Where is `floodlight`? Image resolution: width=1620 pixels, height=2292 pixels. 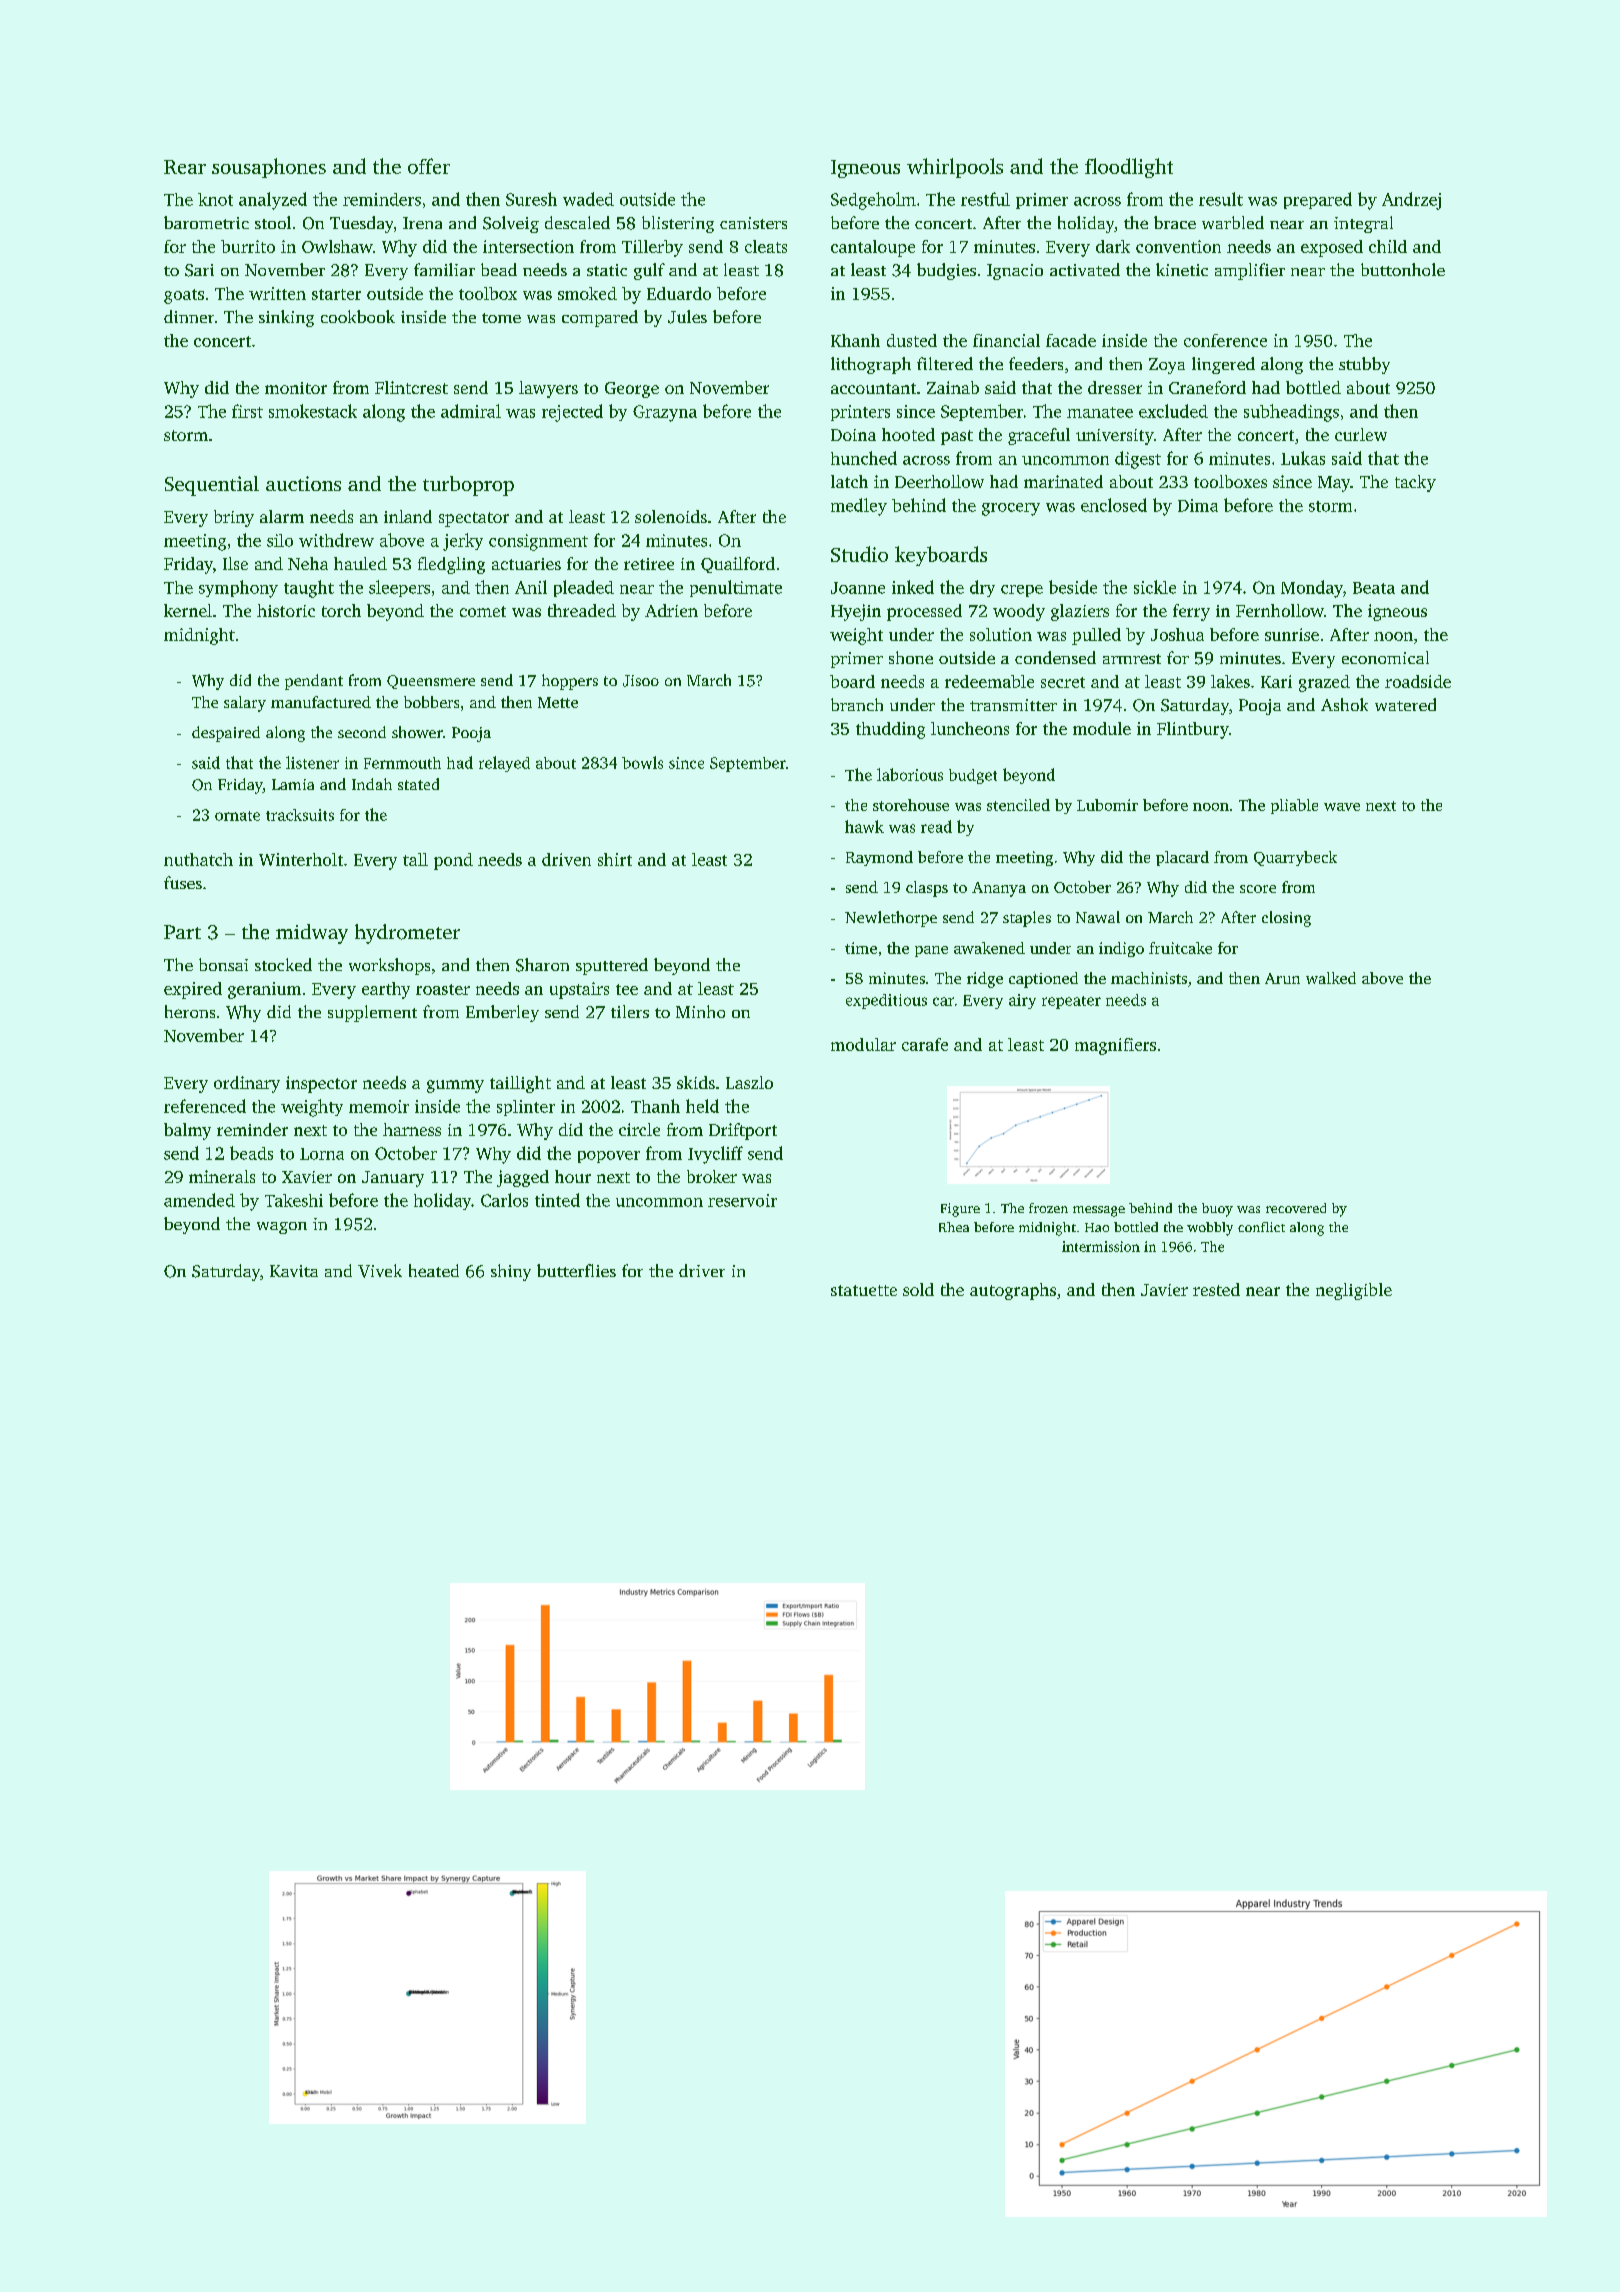 floodlight is located at coordinates (1129, 168).
